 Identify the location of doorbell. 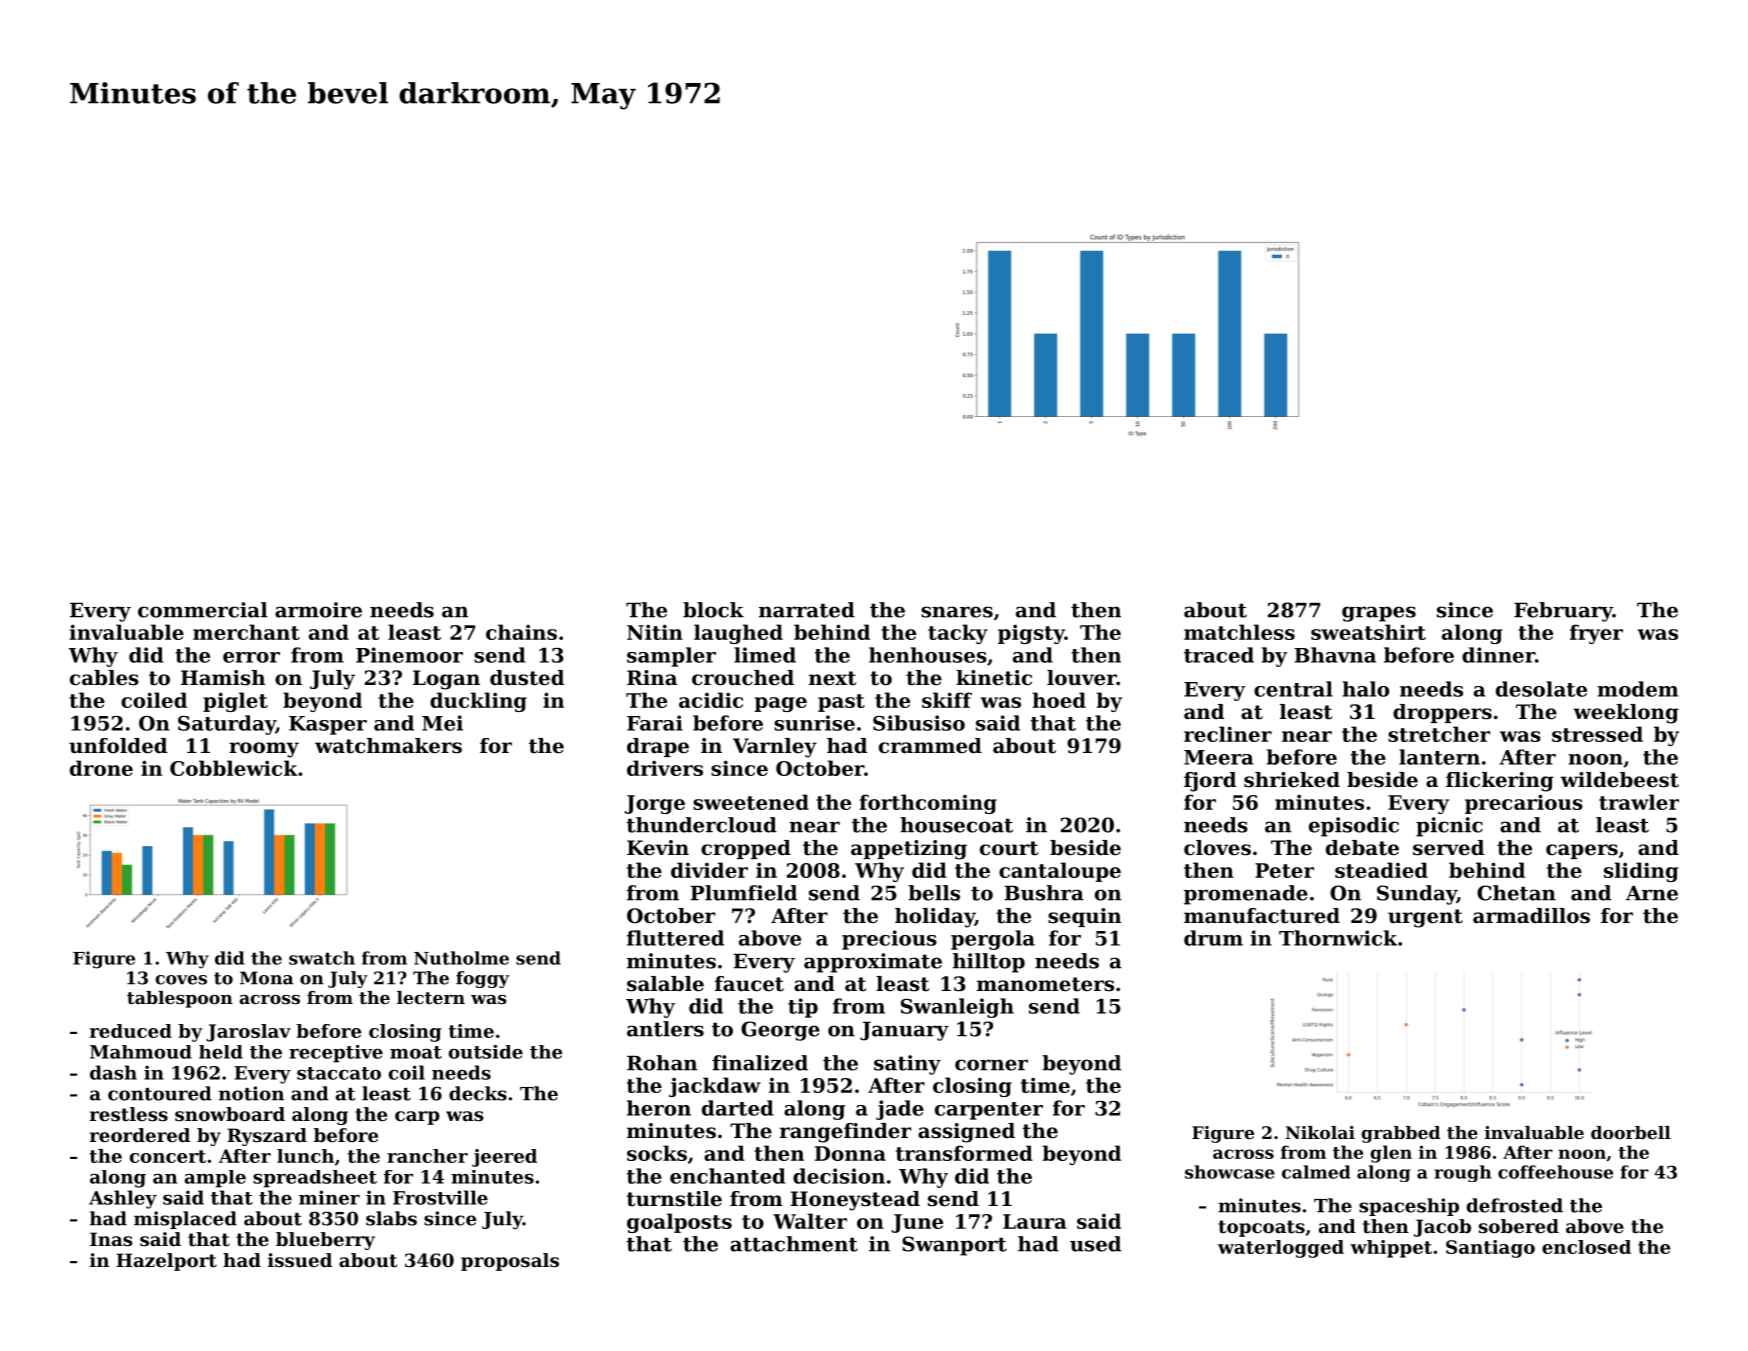
(1631, 1132).
